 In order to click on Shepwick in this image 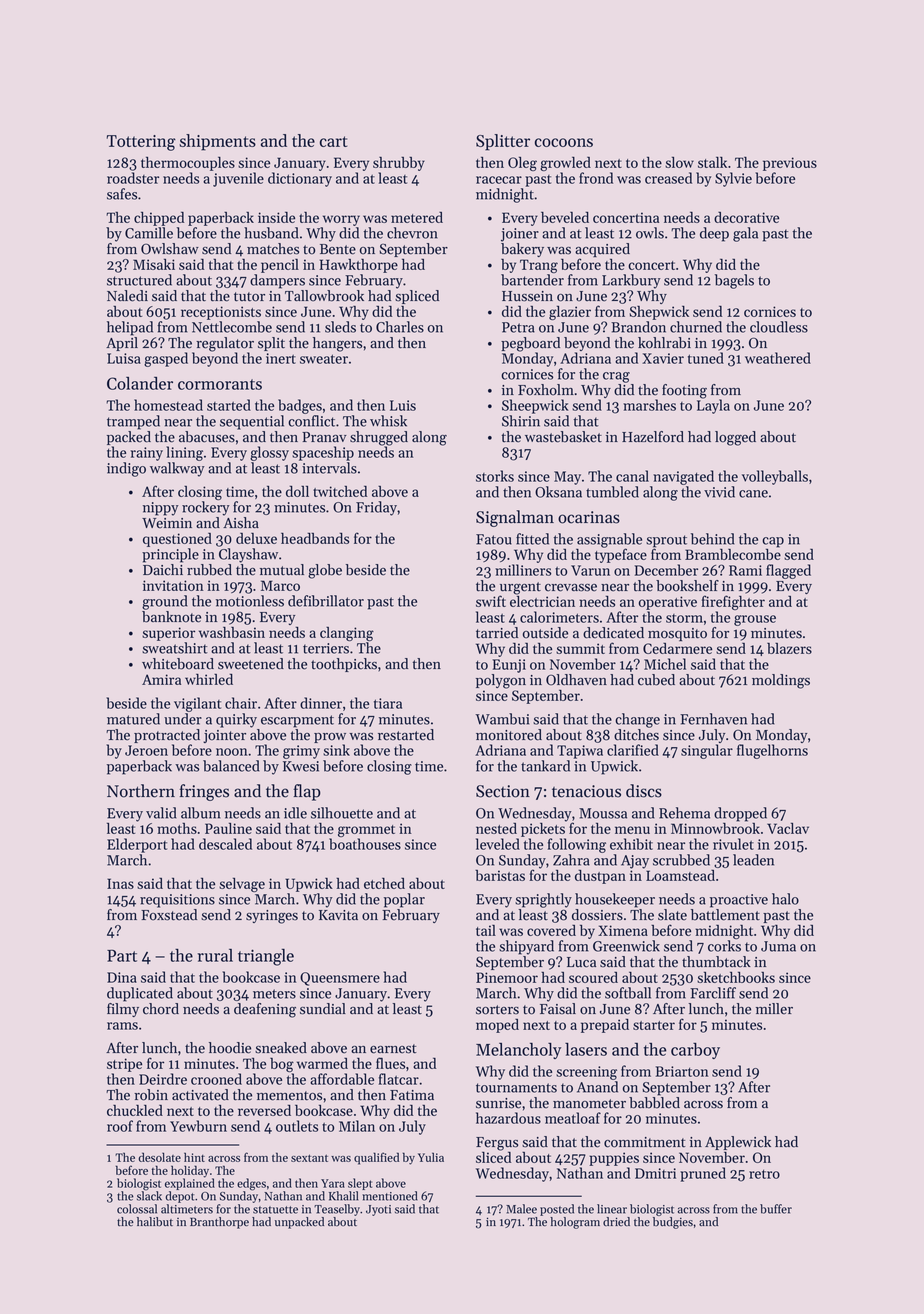, I will do `click(659, 313)`.
